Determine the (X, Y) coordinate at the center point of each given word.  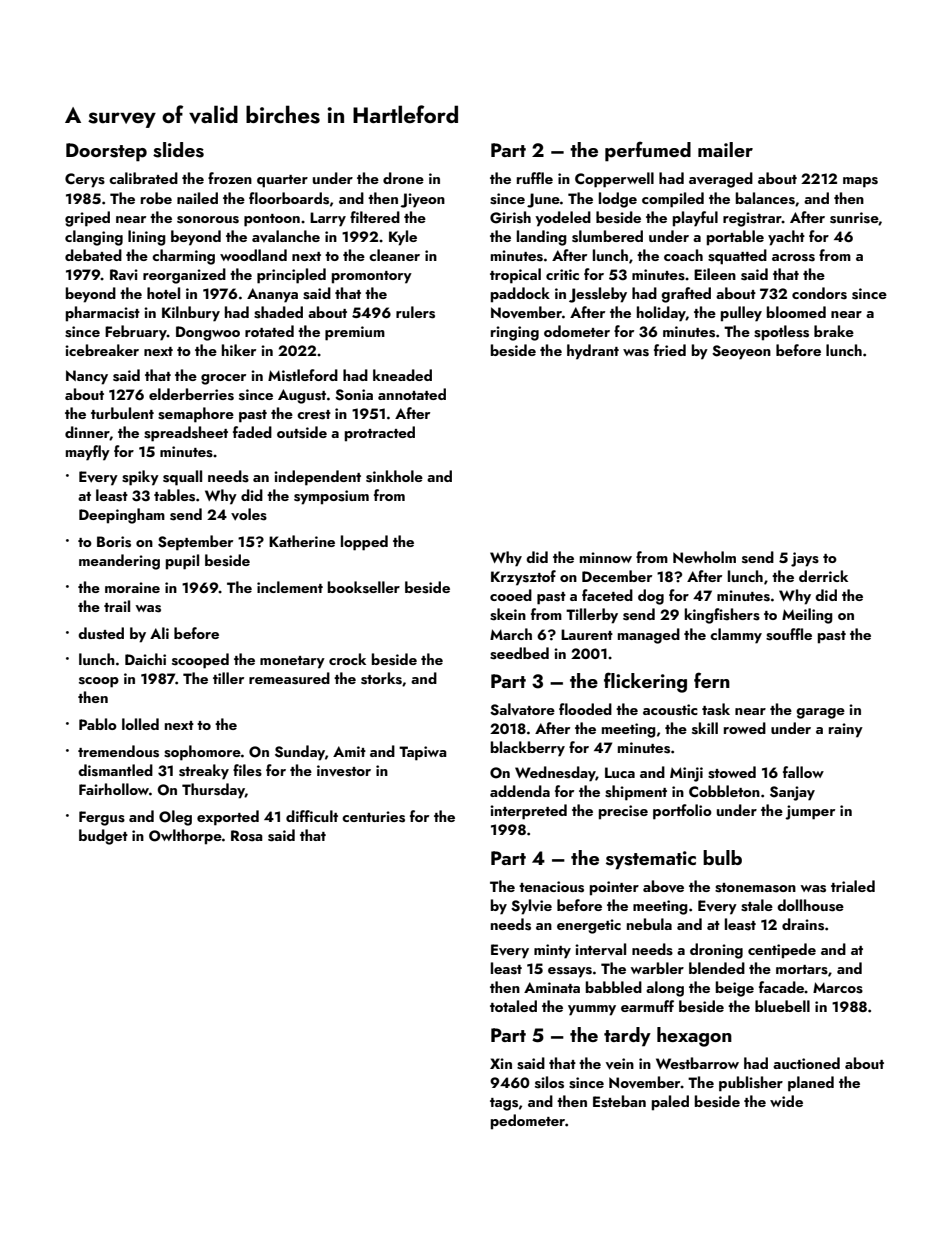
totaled (513, 1006)
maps (860, 182)
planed (811, 1084)
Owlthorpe (185, 837)
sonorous (208, 220)
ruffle (535, 178)
